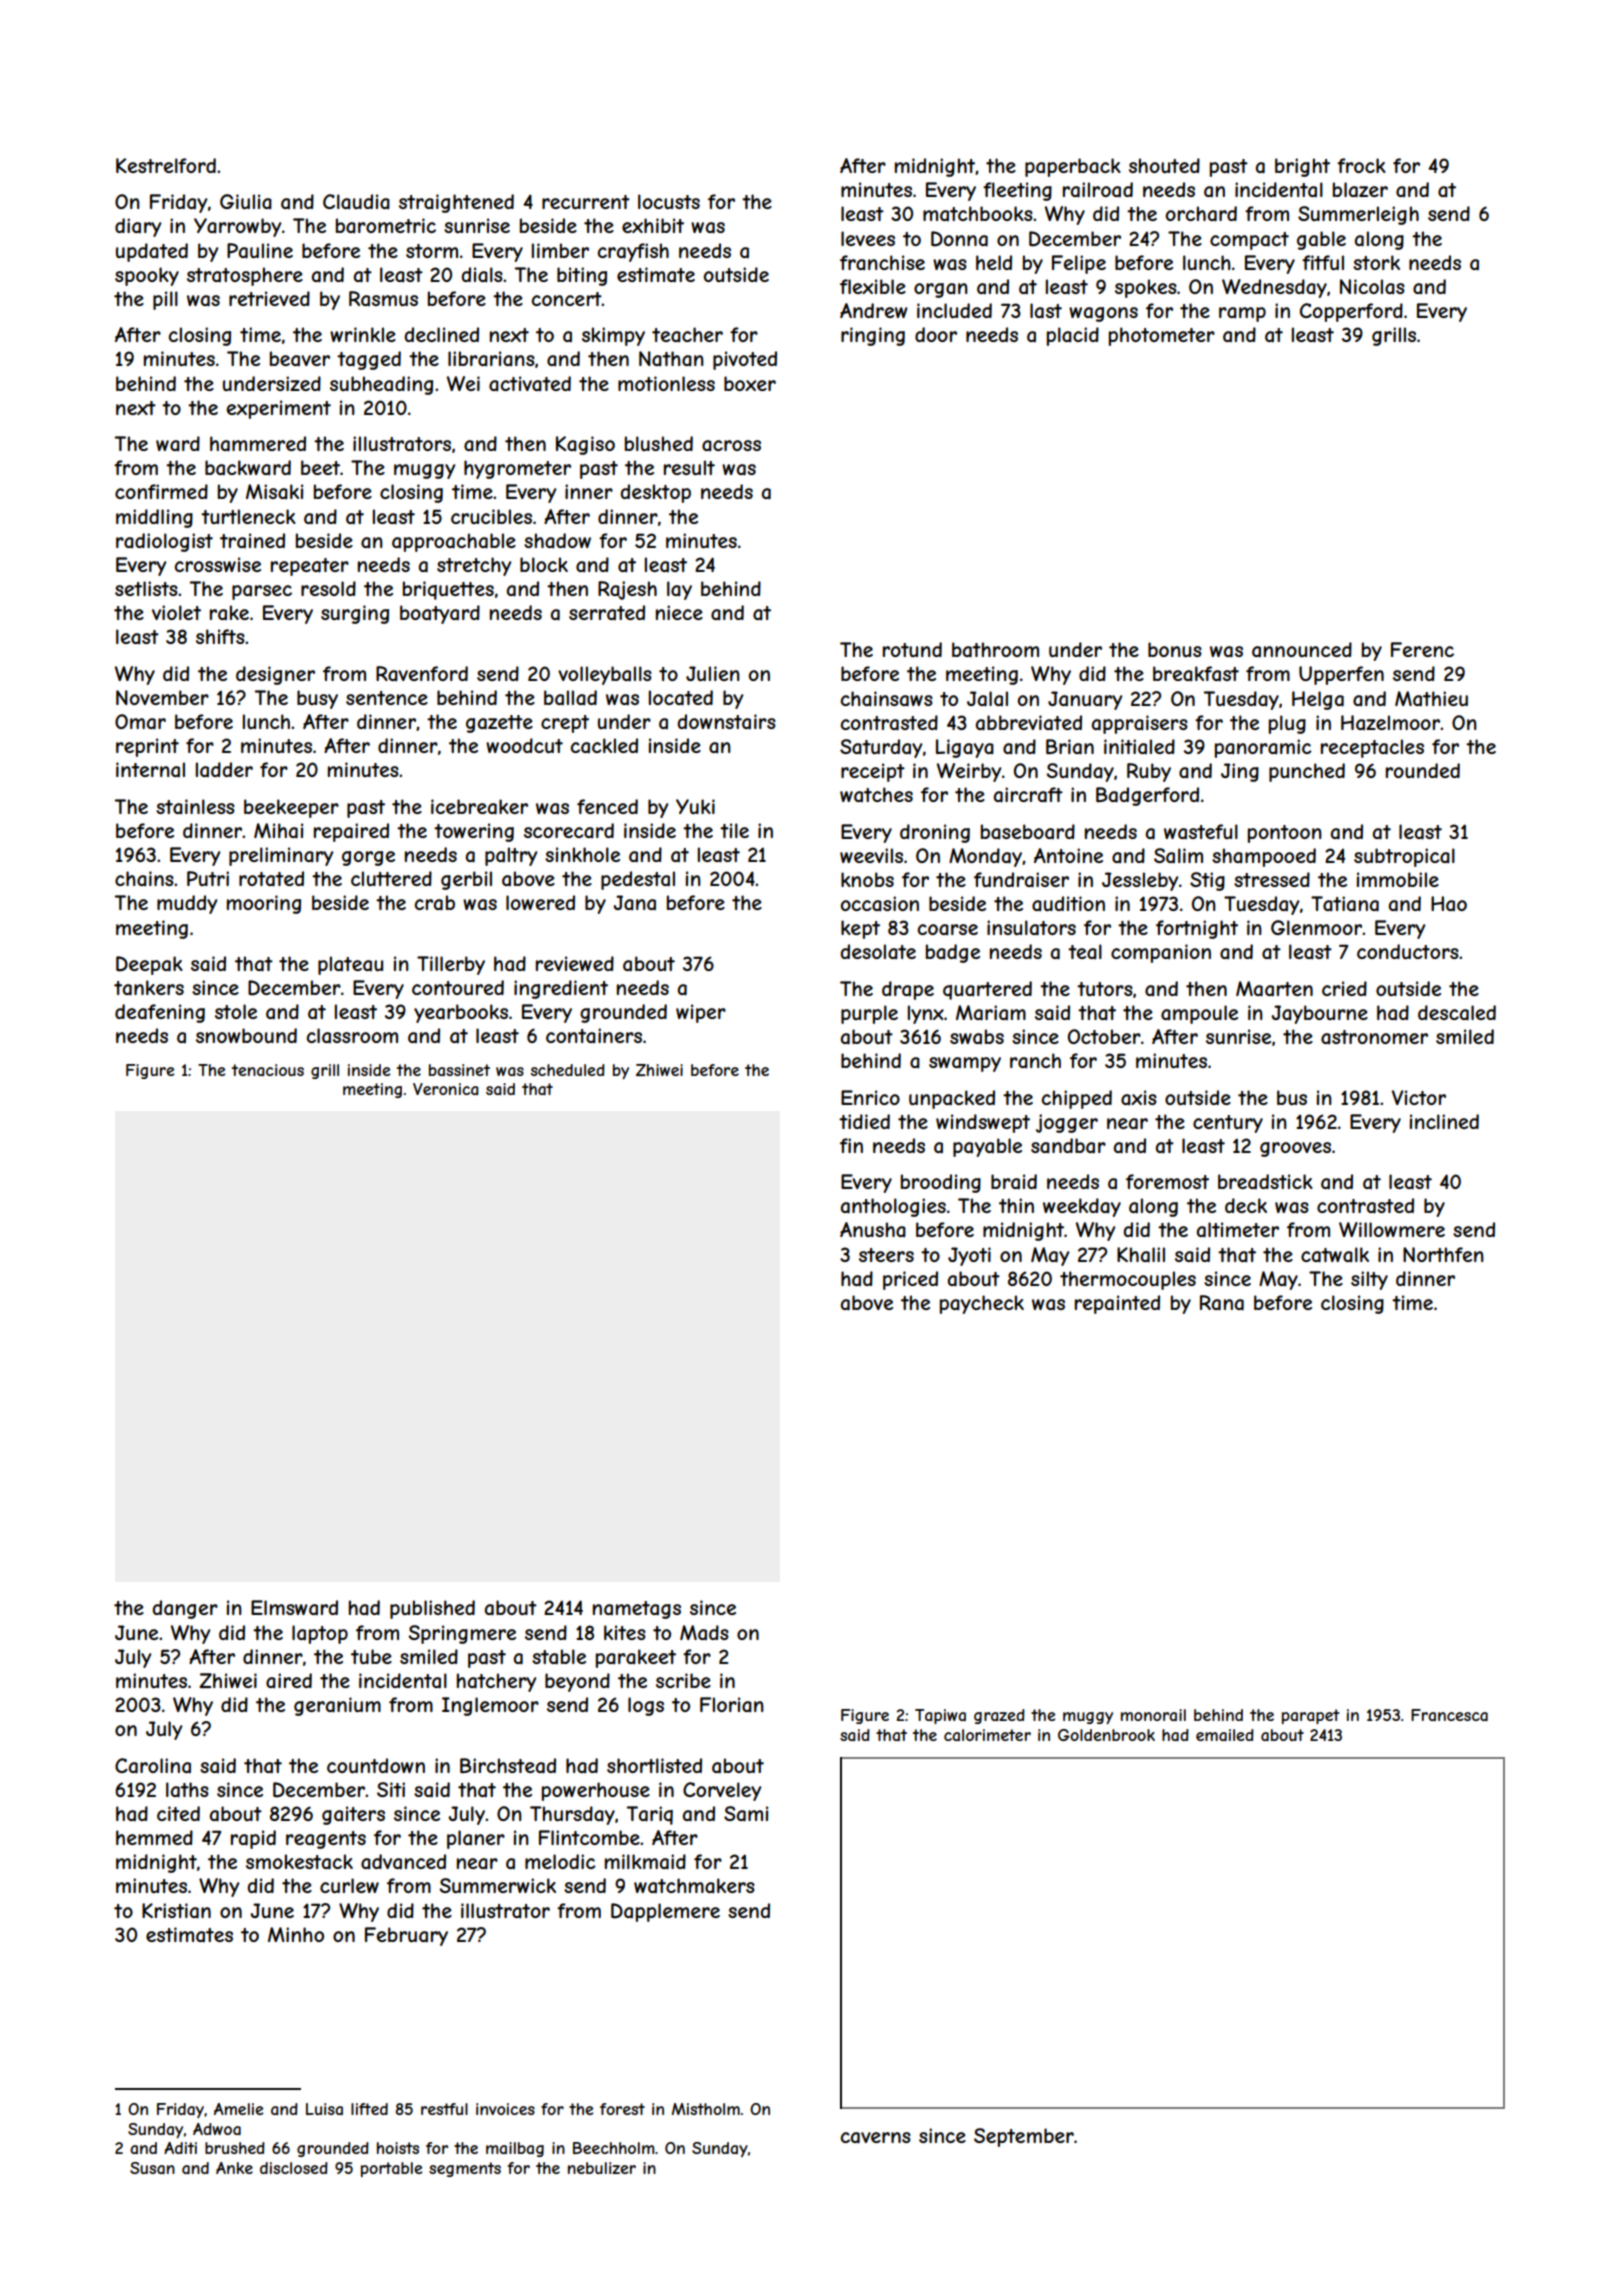 The height and width of the screenshot is (2292, 1620). What do you see at coordinates (166, 165) in the screenshot?
I see `Kestrelford` at bounding box center [166, 165].
